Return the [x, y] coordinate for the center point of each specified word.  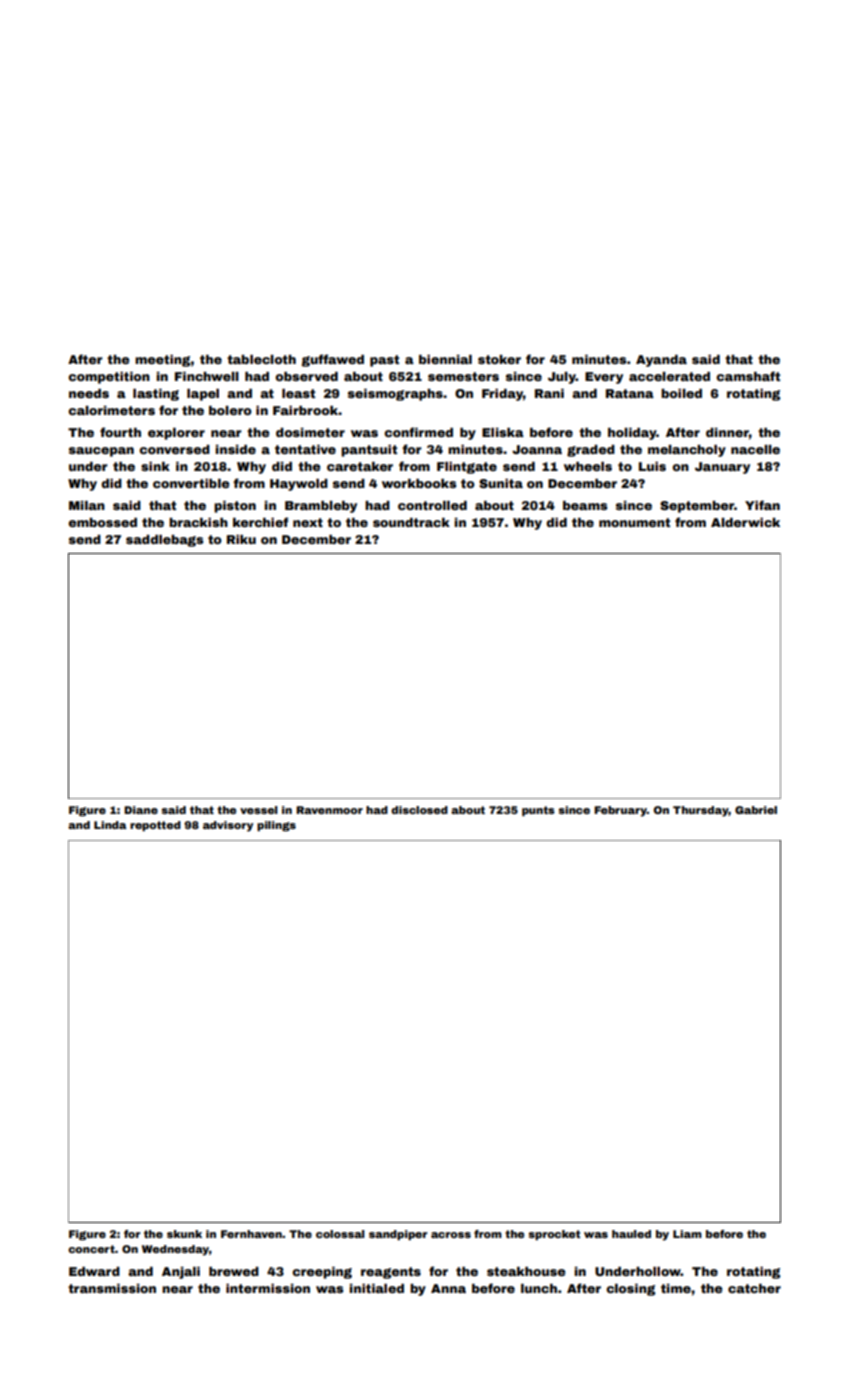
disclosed [419, 810]
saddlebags [164, 541]
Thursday [701, 811]
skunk [184, 1234]
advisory [228, 826]
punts [538, 811]
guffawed [333, 360]
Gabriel [756, 810]
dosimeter [310, 432]
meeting [163, 361]
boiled [681, 393]
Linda [110, 825]
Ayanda [661, 361]
